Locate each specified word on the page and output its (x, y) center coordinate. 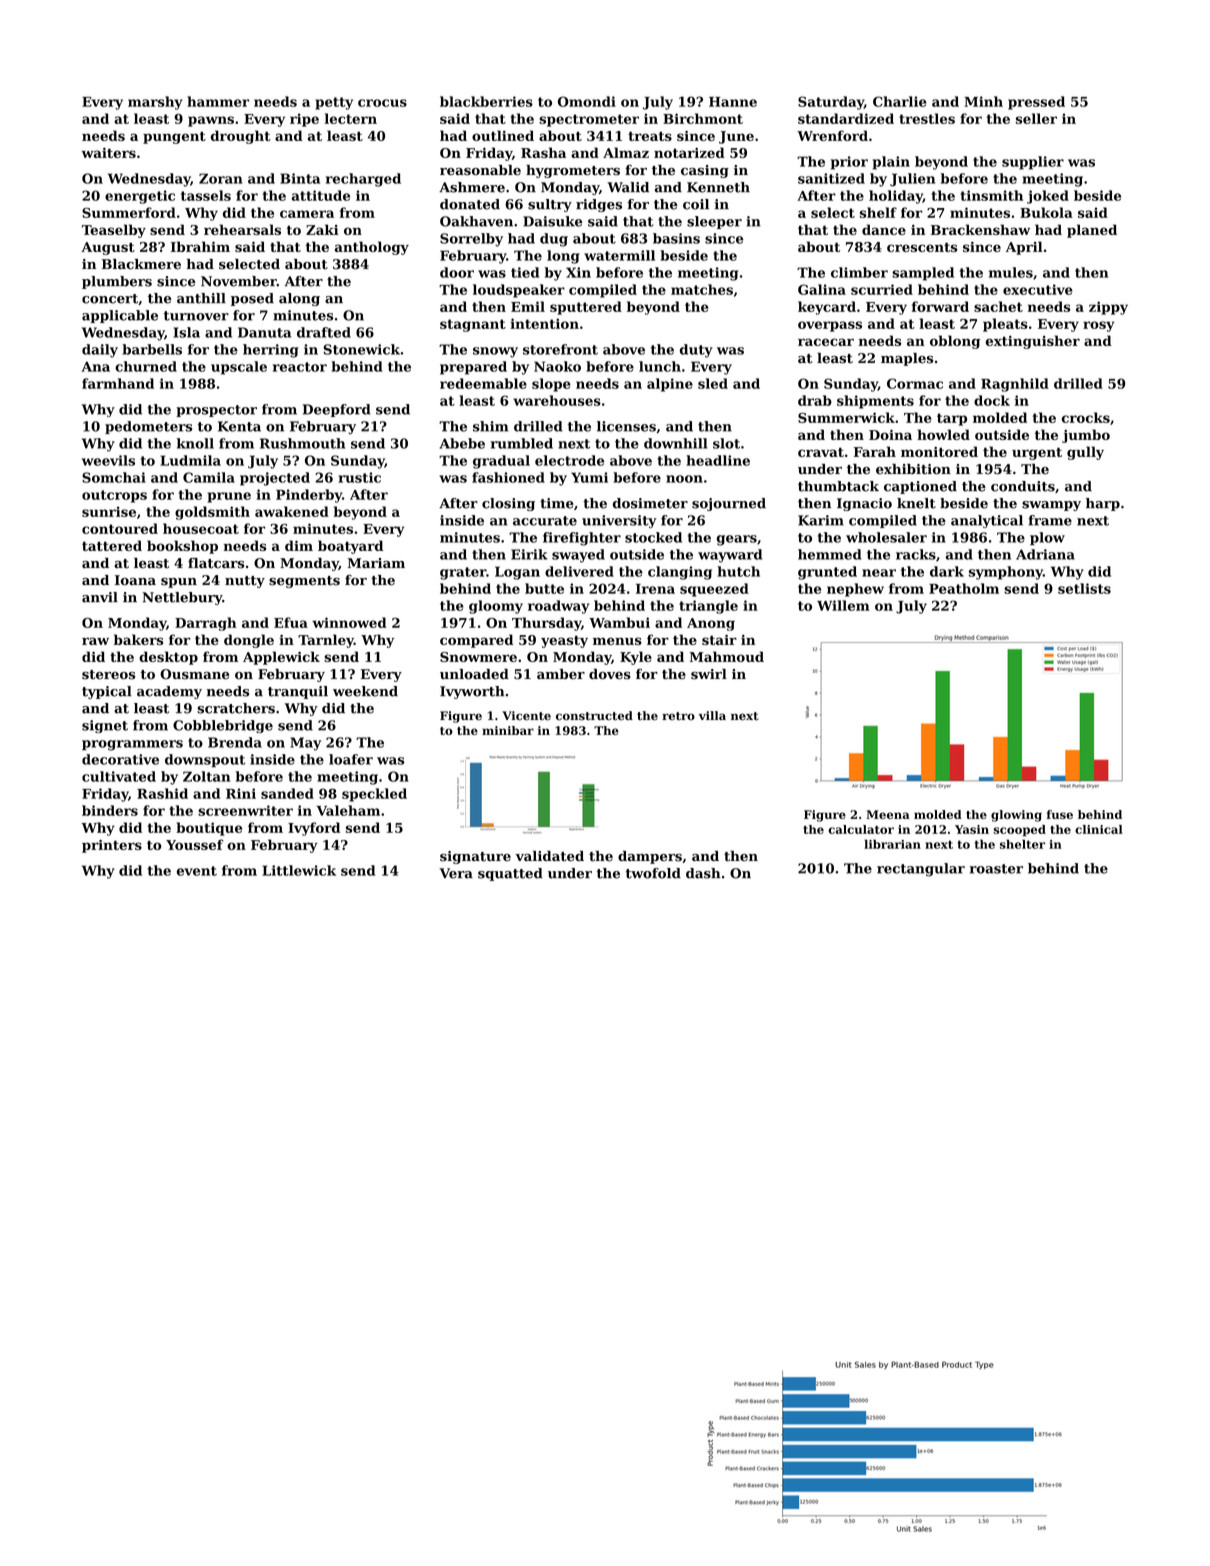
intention (544, 323)
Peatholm (964, 588)
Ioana (135, 580)
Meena (888, 814)
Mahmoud (727, 656)
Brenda (235, 742)
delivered (579, 571)
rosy (1098, 326)
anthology (372, 248)
